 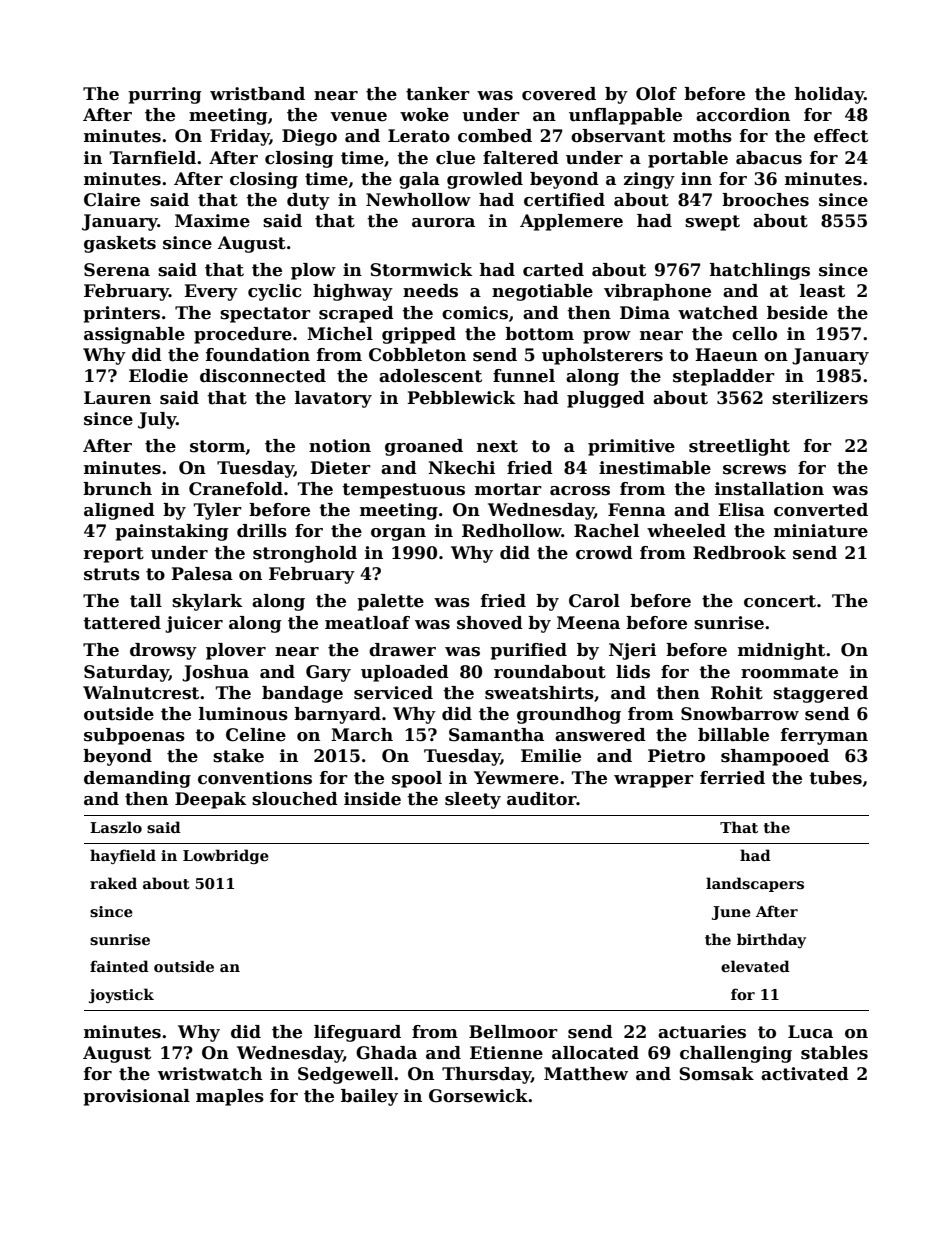 I want to click on provisional, so click(x=136, y=1097).
